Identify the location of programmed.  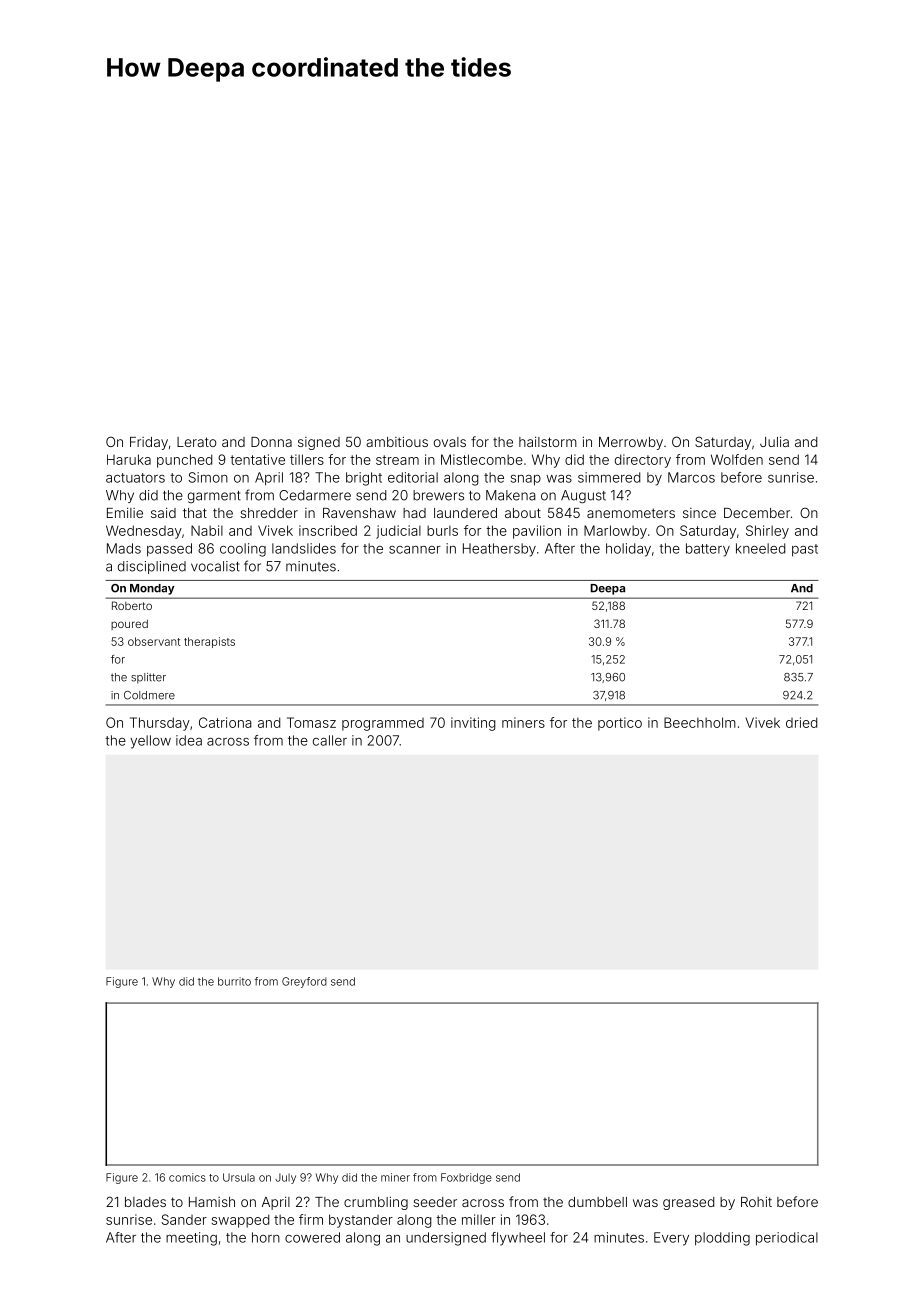
(383, 724).
